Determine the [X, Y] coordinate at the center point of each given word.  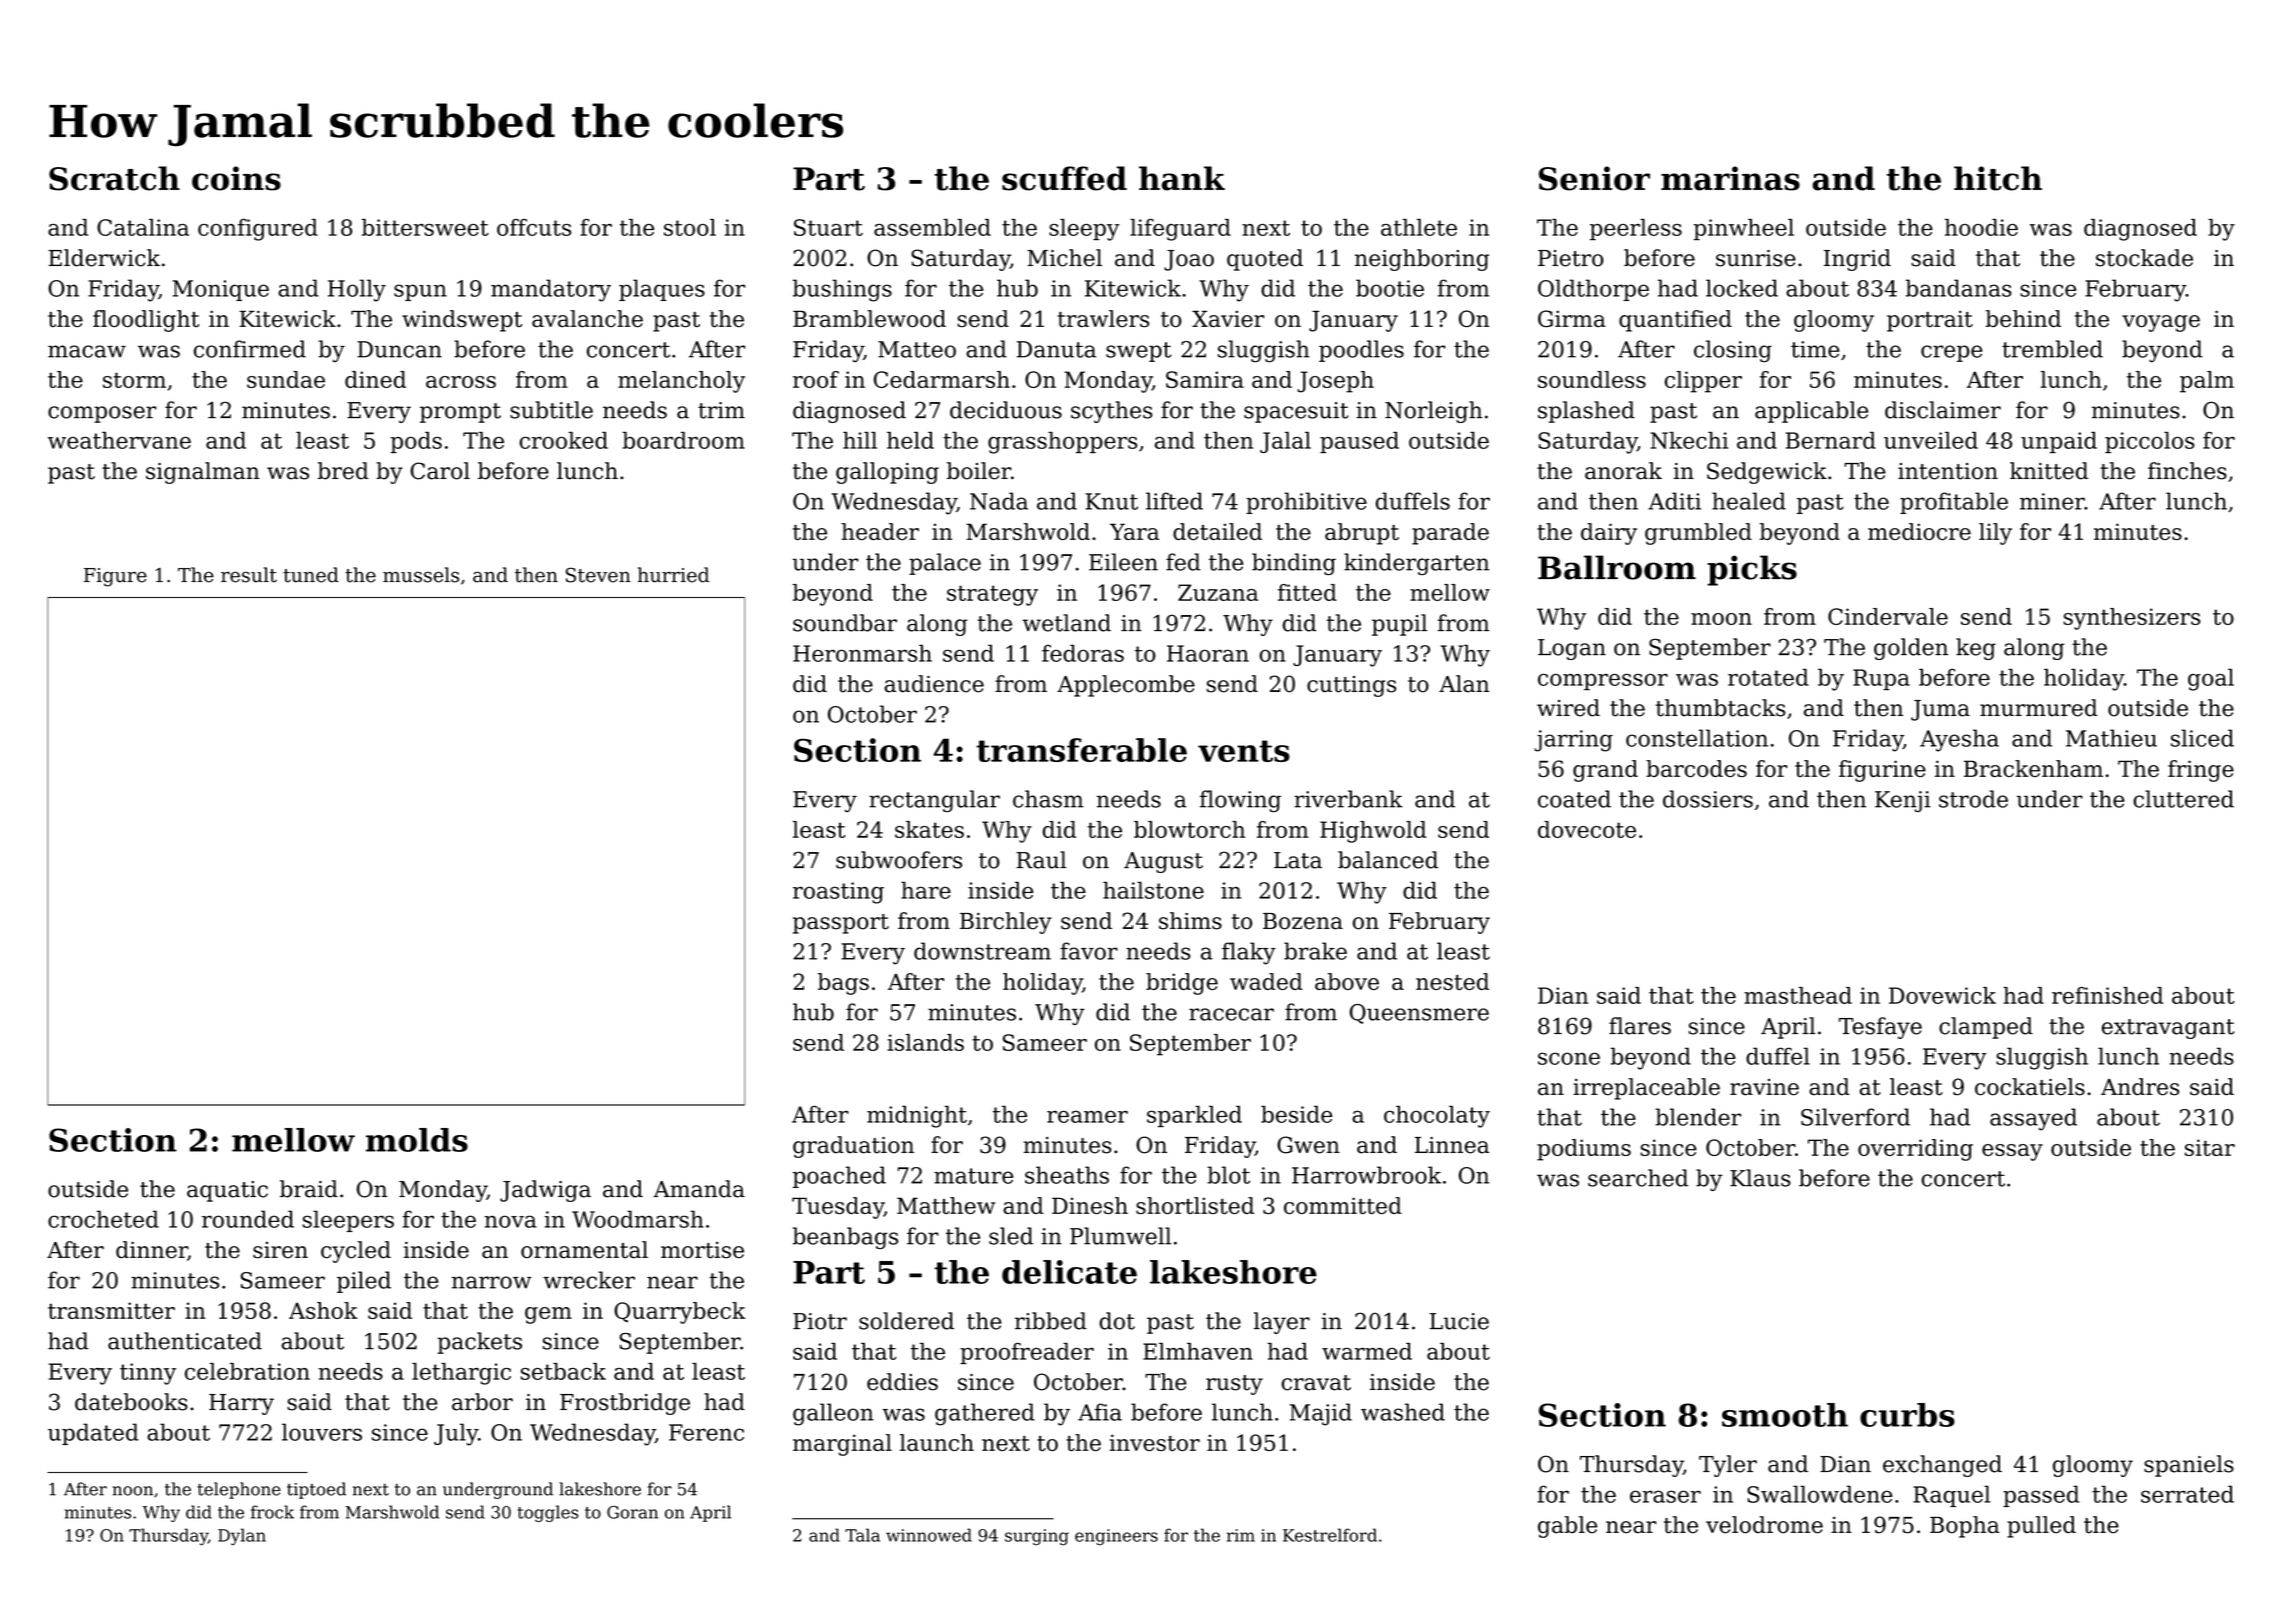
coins [236, 178]
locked [1742, 288]
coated [1574, 799]
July [456, 1434]
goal [2211, 680]
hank [1182, 178]
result [249, 575]
